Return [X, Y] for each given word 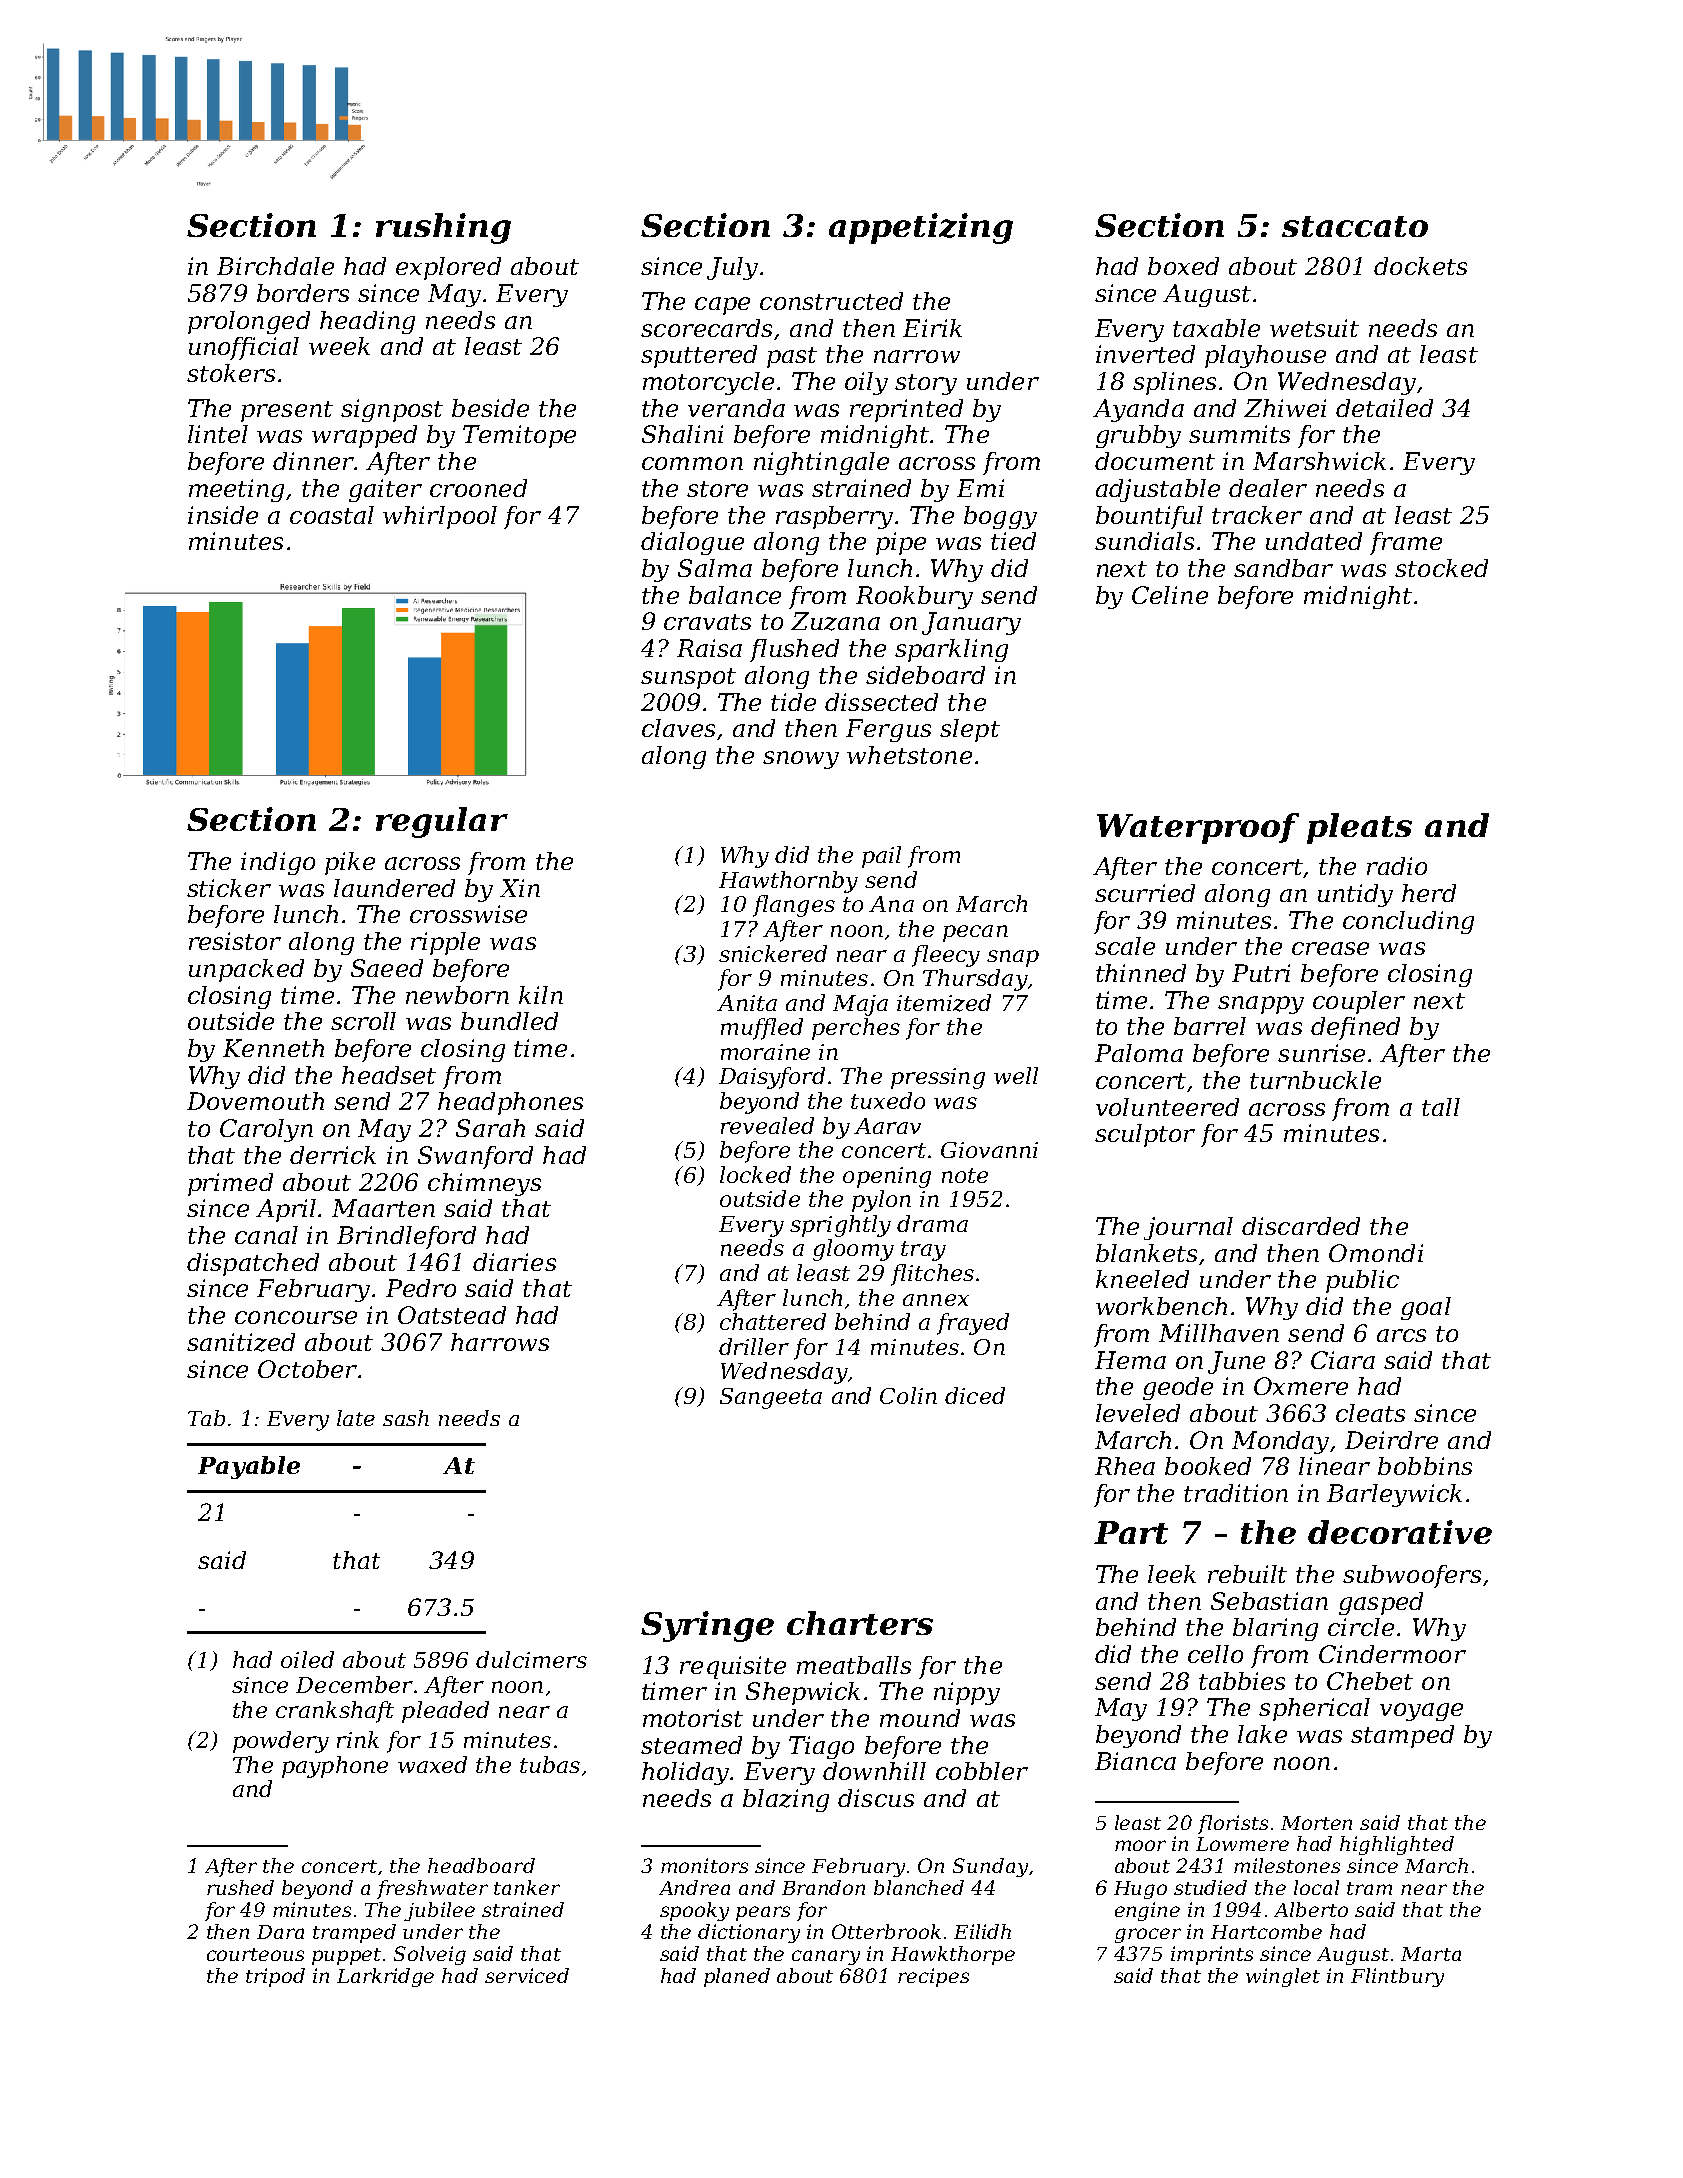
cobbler [982, 1771]
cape [722, 306]
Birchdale [275, 266]
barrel [1210, 1026]
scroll [363, 1021]
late [356, 1418]
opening [887, 1177]
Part [1131, 1532]
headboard [481, 1865]
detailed [1384, 408]
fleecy [946, 956]
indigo [278, 863]
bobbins [1425, 1466]
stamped [1402, 1736]
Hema [1130, 1360]
